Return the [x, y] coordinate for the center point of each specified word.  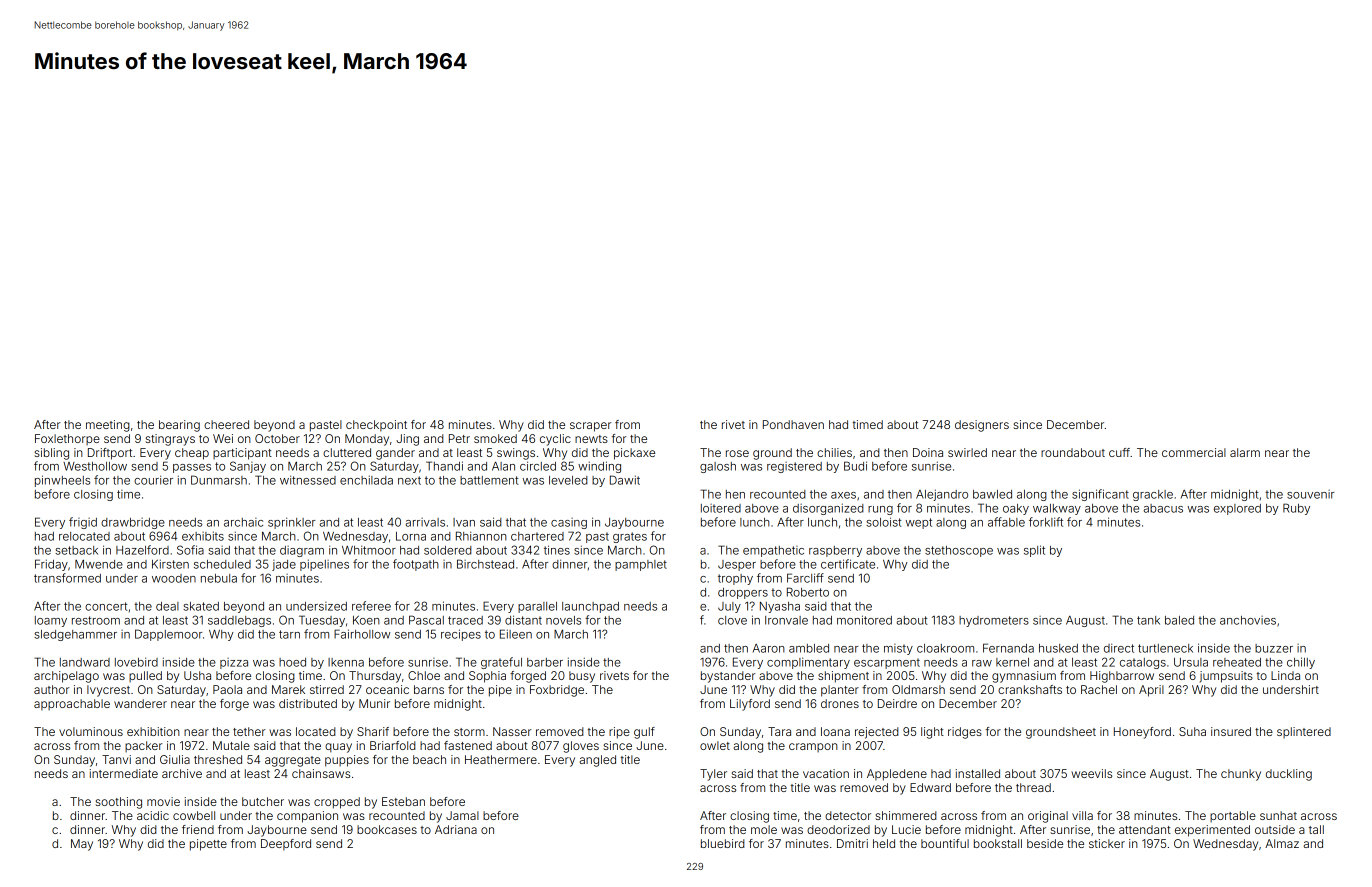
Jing [407, 440]
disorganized [828, 509]
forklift [1046, 522]
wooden [174, 578]
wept [919, 523]
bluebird [723, 843]
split [1034, 551]
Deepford [286, 844]
